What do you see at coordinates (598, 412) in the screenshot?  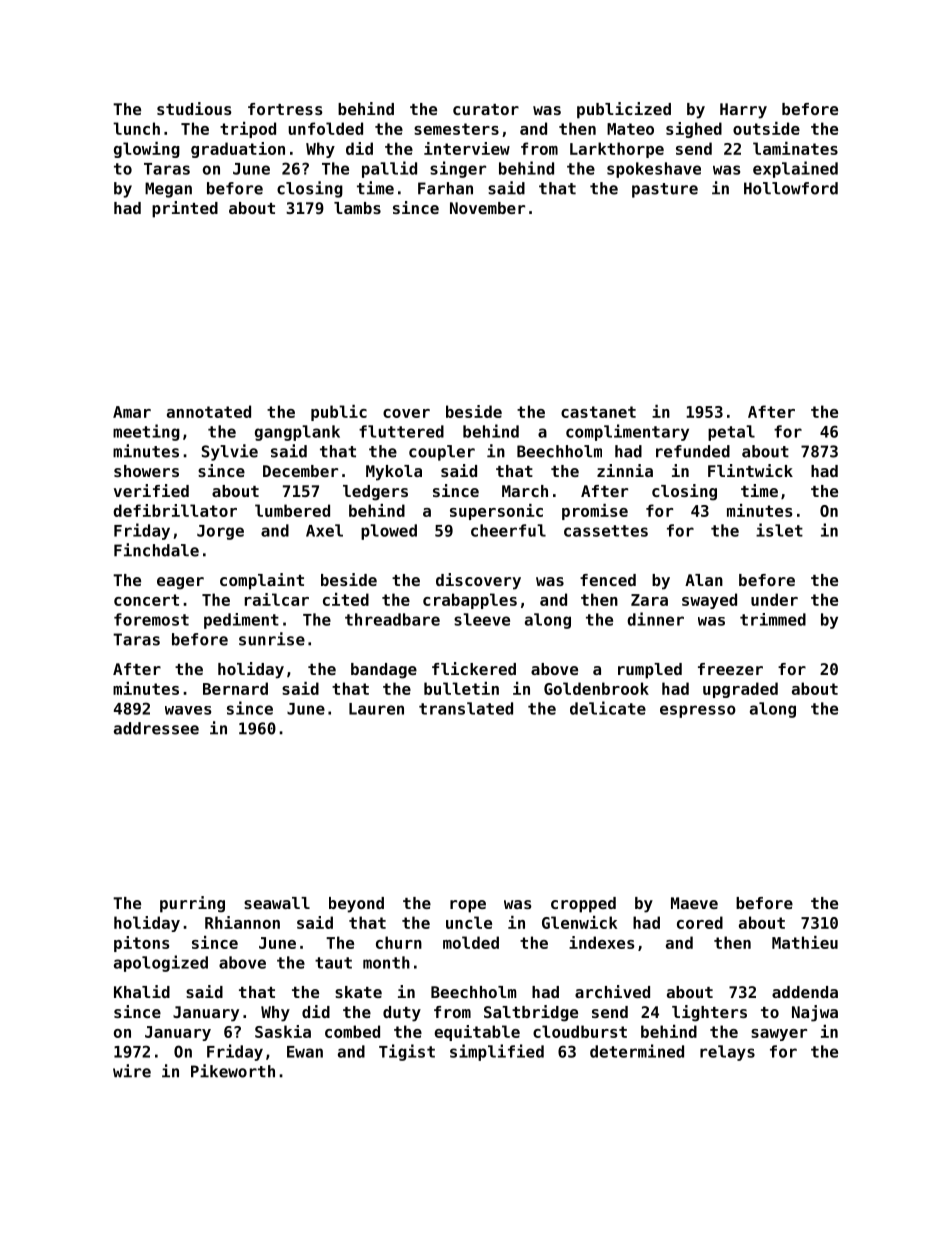 I see `castanet` at bounding box center [598, 412].
